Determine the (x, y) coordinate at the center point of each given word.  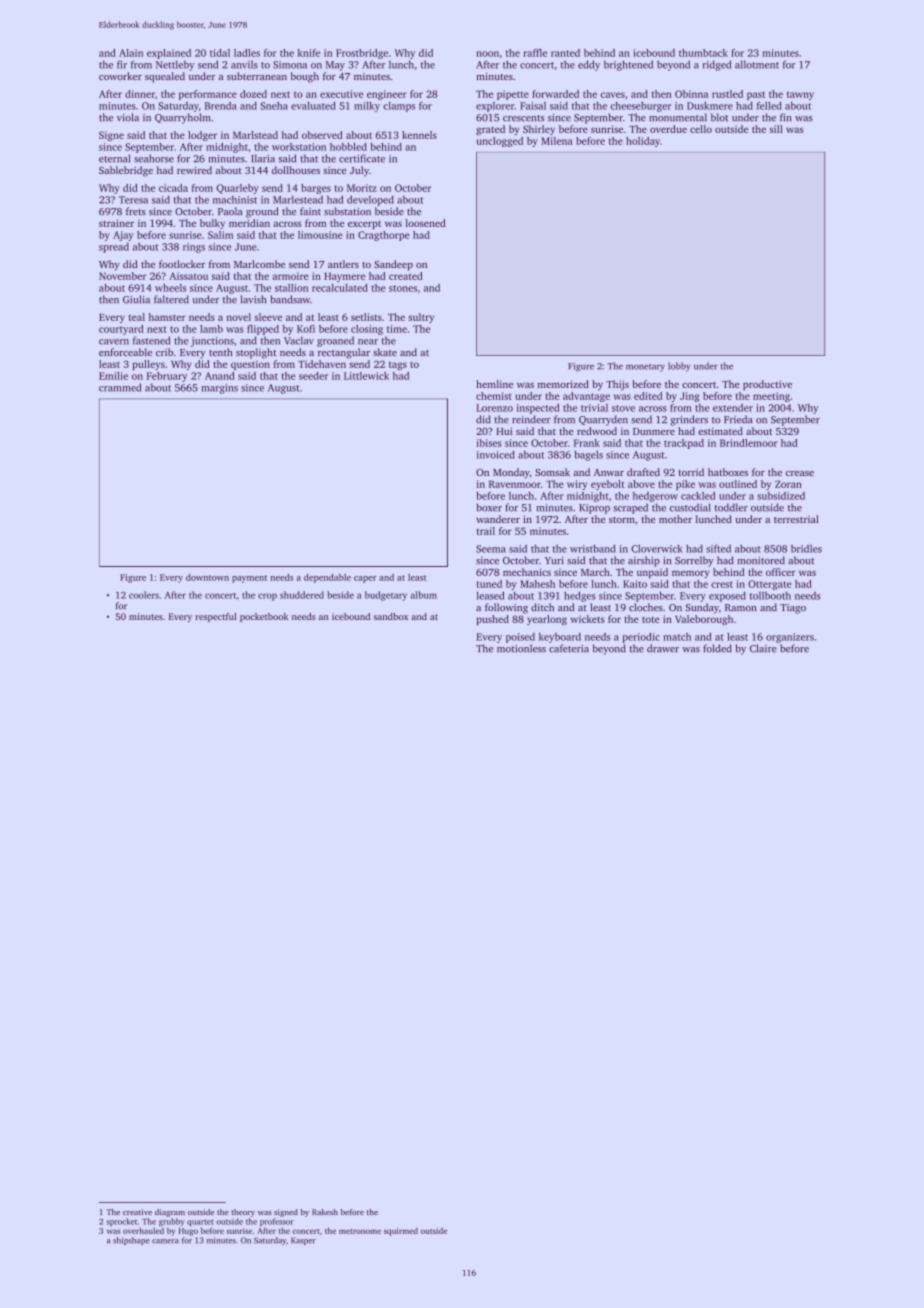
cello (701, 129)
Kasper (303, 1241)
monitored (761, 560)
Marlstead (255, 135)
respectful (216, 617)
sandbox (391, 616)
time (397, 329)
